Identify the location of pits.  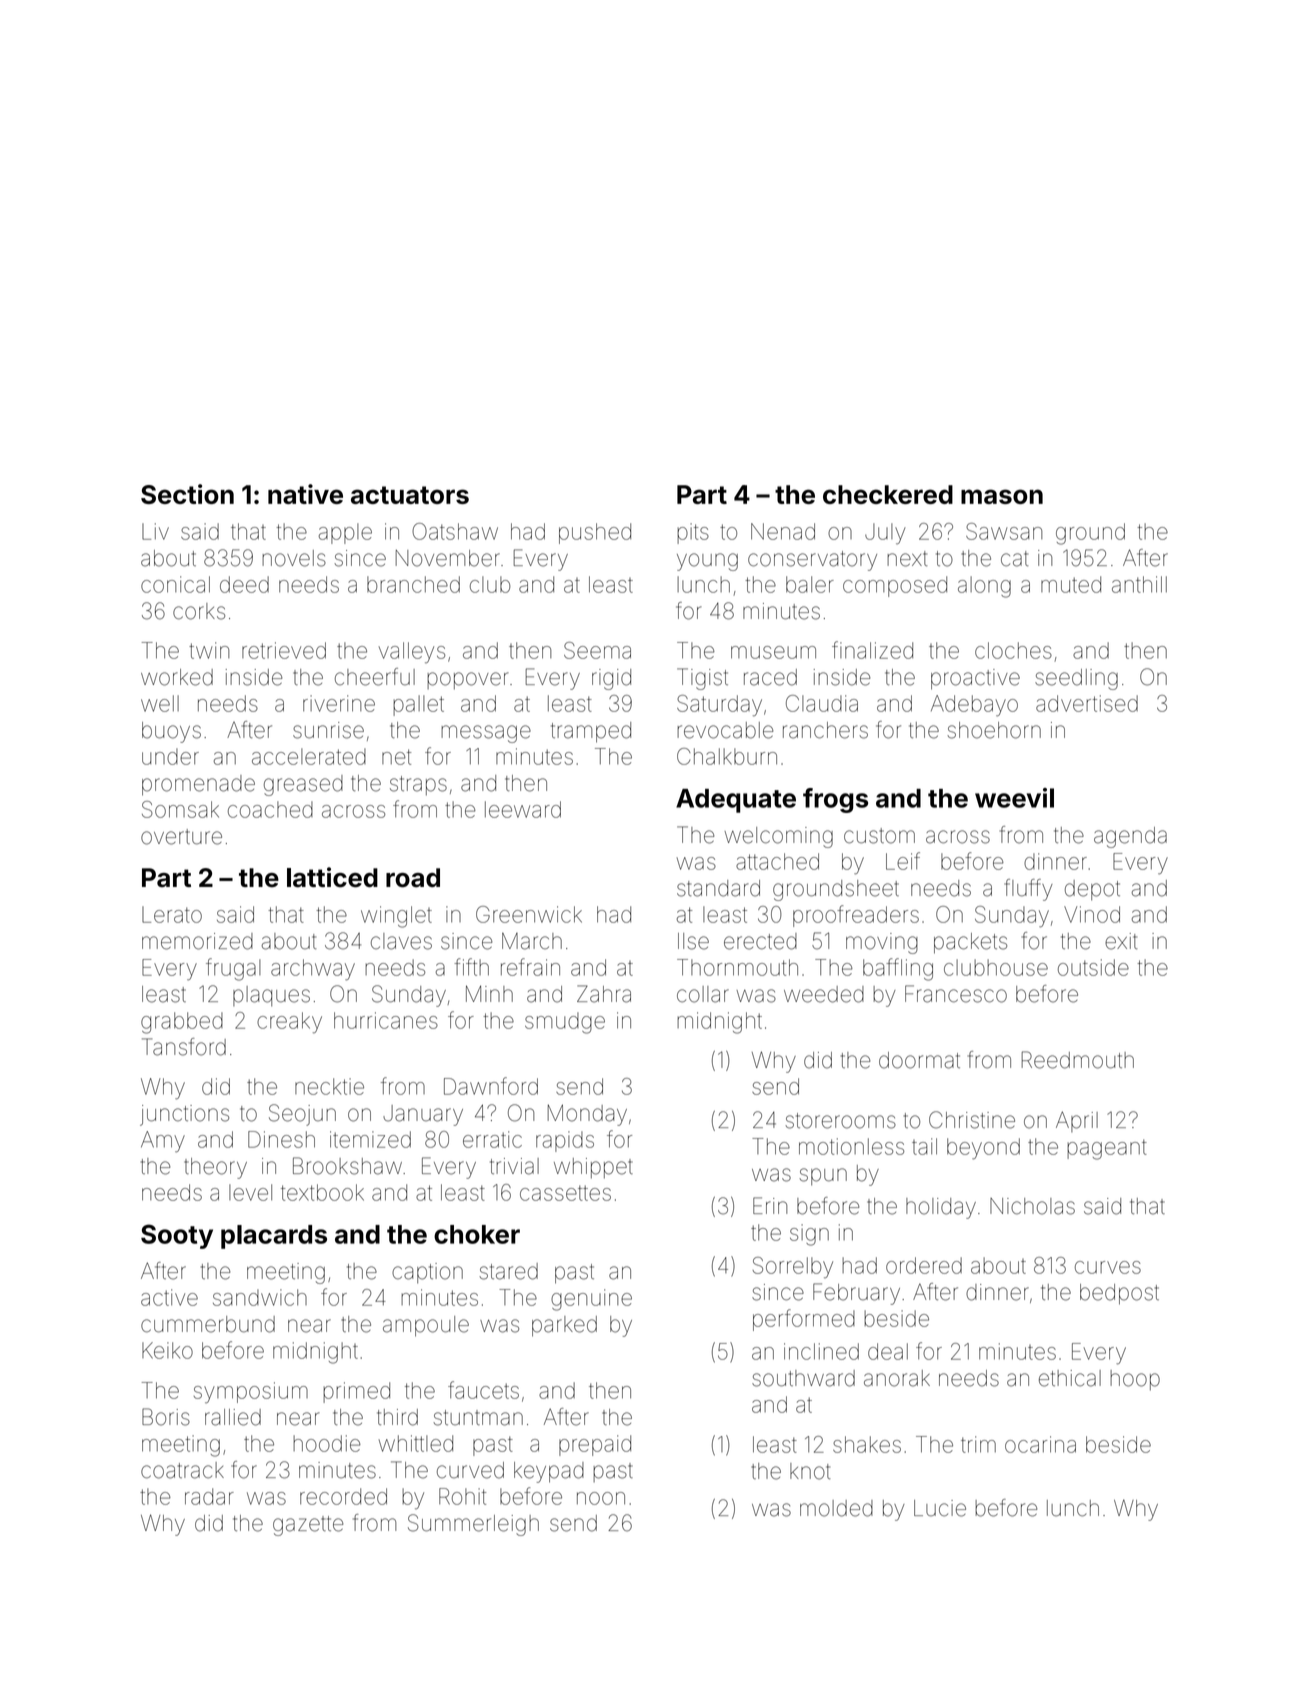
(693, 533).
